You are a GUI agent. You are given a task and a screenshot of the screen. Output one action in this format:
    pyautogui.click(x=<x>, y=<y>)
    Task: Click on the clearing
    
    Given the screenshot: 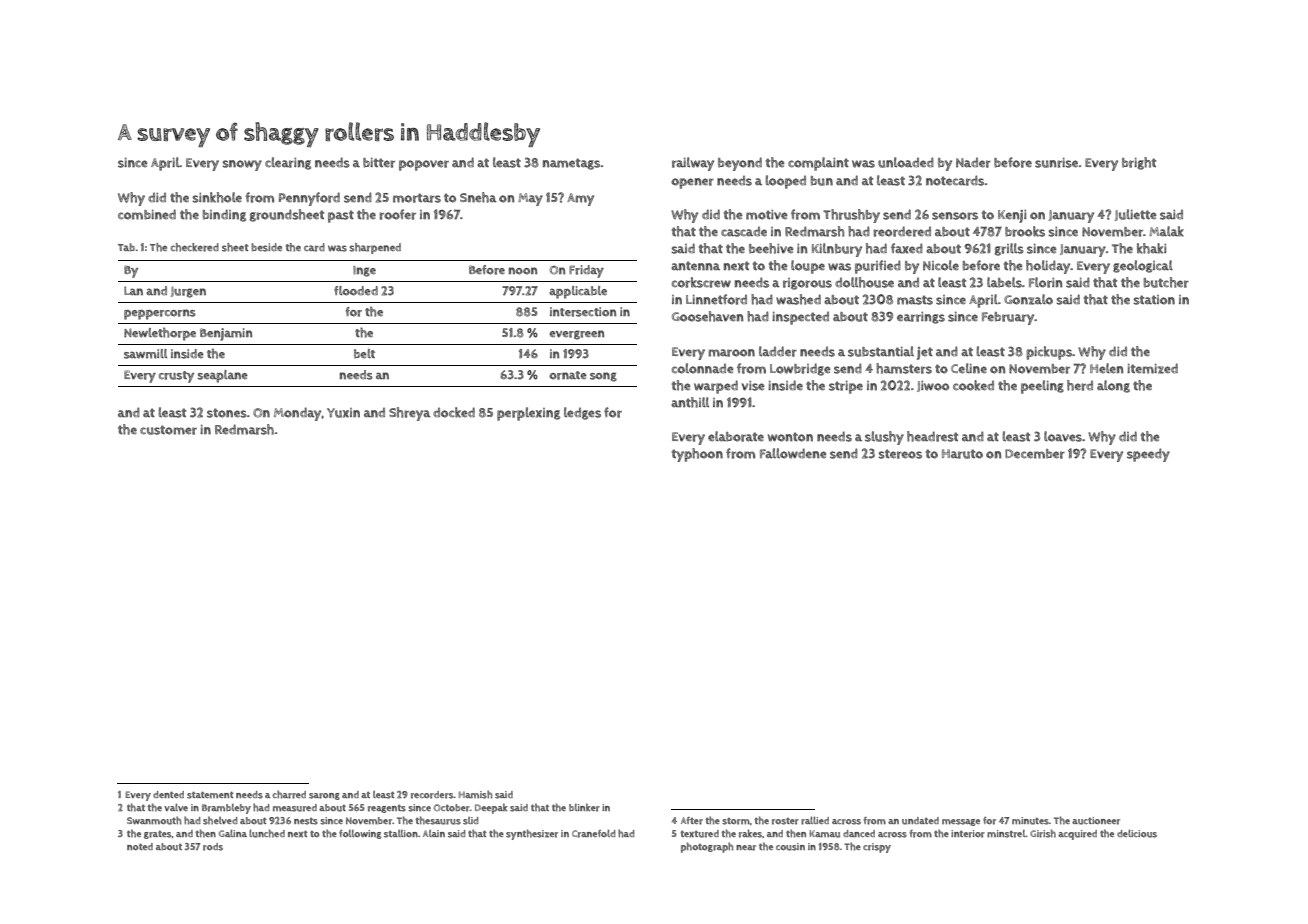 What is the action you would take?
    pyautogui.click(x=288, y=163)
